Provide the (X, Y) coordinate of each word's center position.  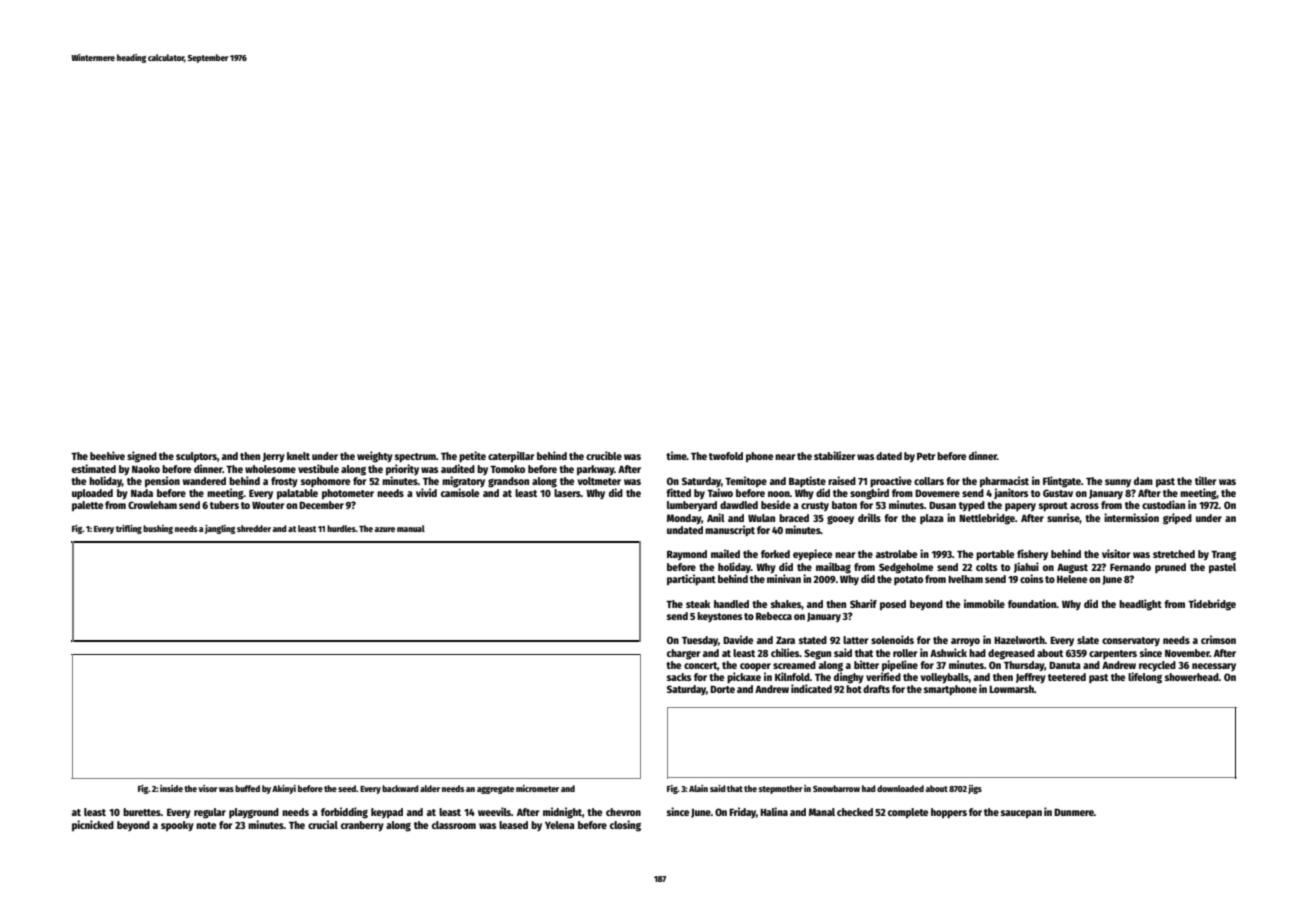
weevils (494, 811)
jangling (220, 529)
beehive (107, 455)
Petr (926, 456)
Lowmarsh (1011, 689)
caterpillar (511, 456)
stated (813, 640)
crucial (323, 824)
